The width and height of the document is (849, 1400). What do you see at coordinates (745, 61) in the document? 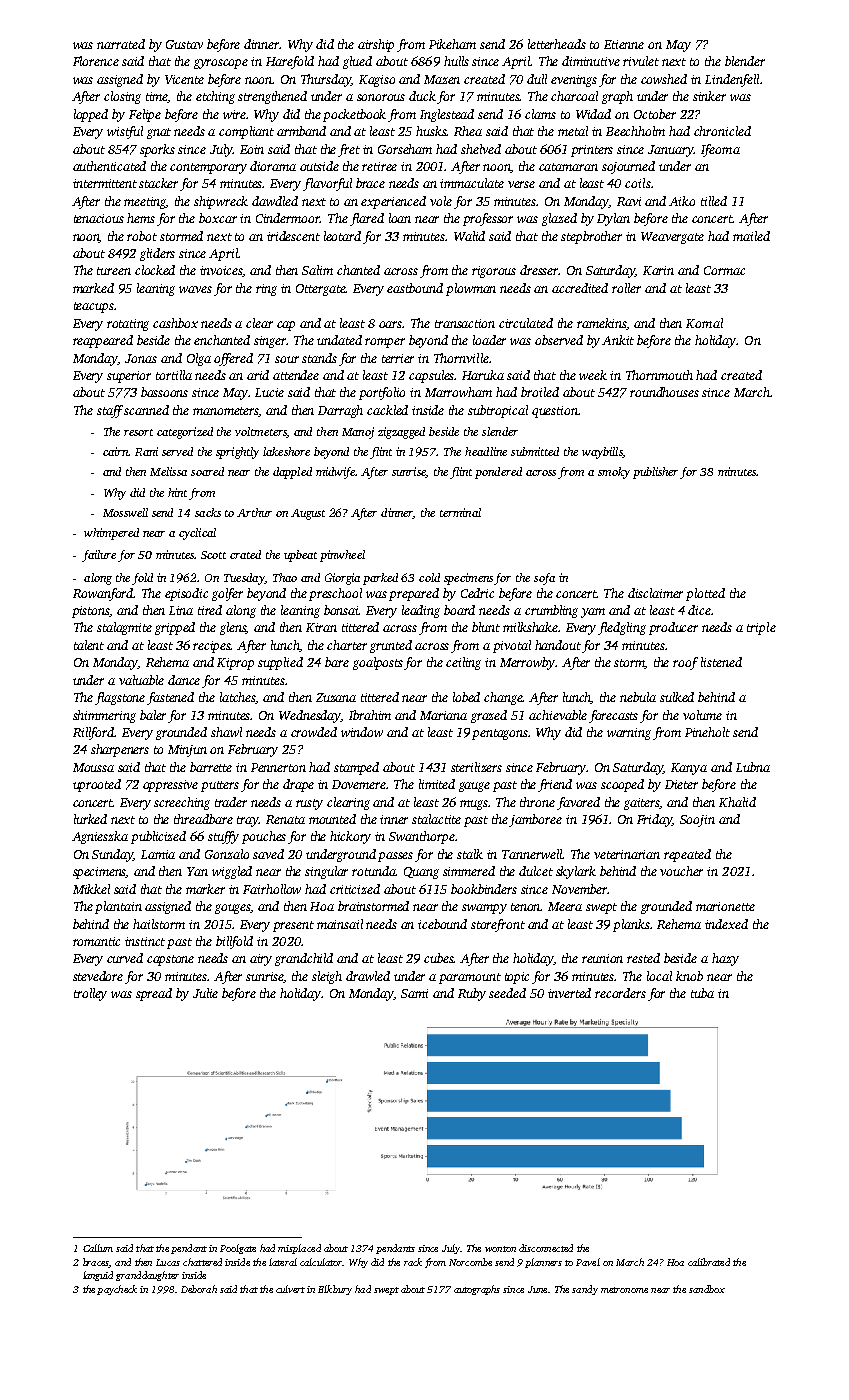
I see `blender` at bounding box center [745, 61].
